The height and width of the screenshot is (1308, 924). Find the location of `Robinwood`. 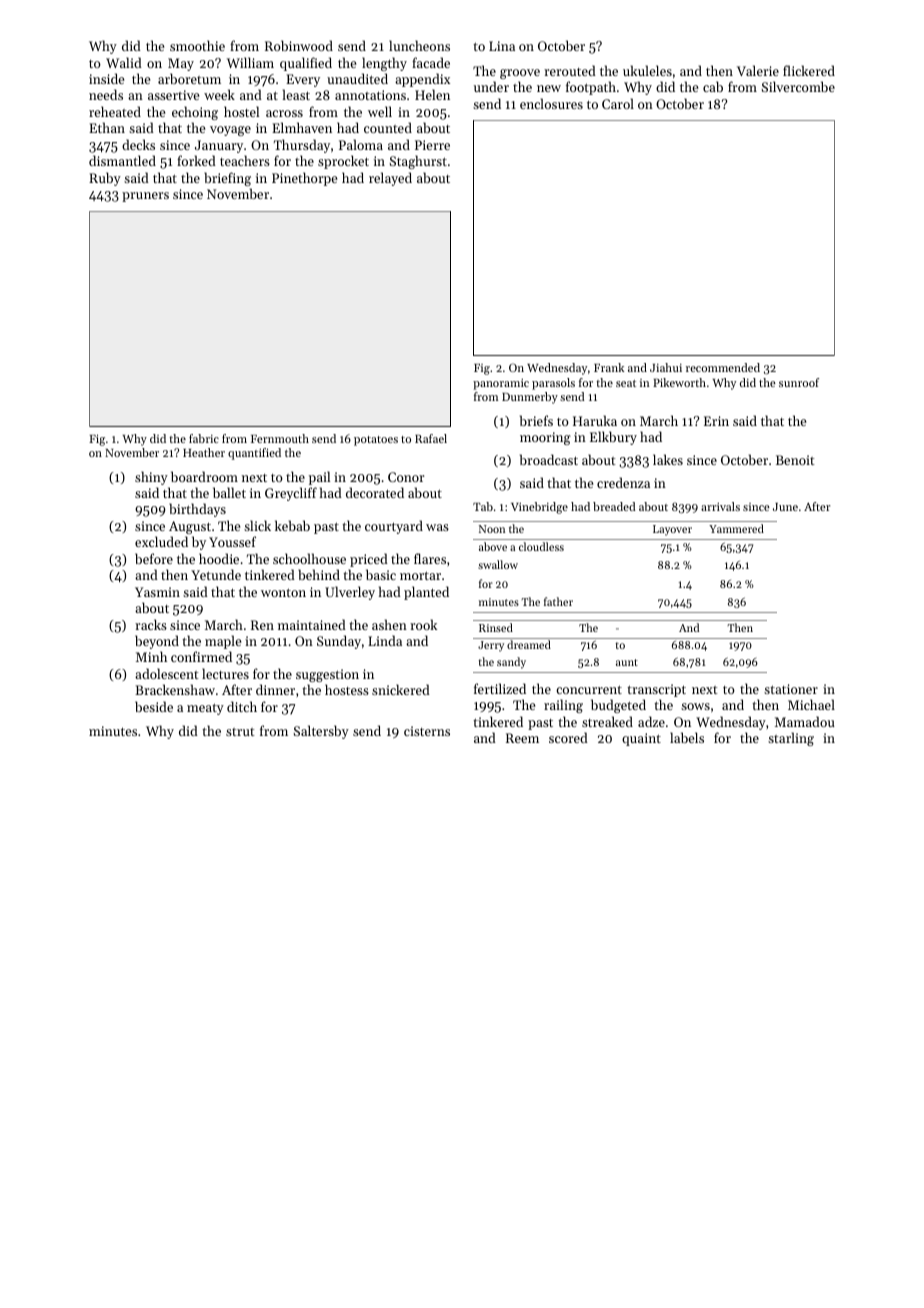

Robinwood is located at coordinates (299, 45).
